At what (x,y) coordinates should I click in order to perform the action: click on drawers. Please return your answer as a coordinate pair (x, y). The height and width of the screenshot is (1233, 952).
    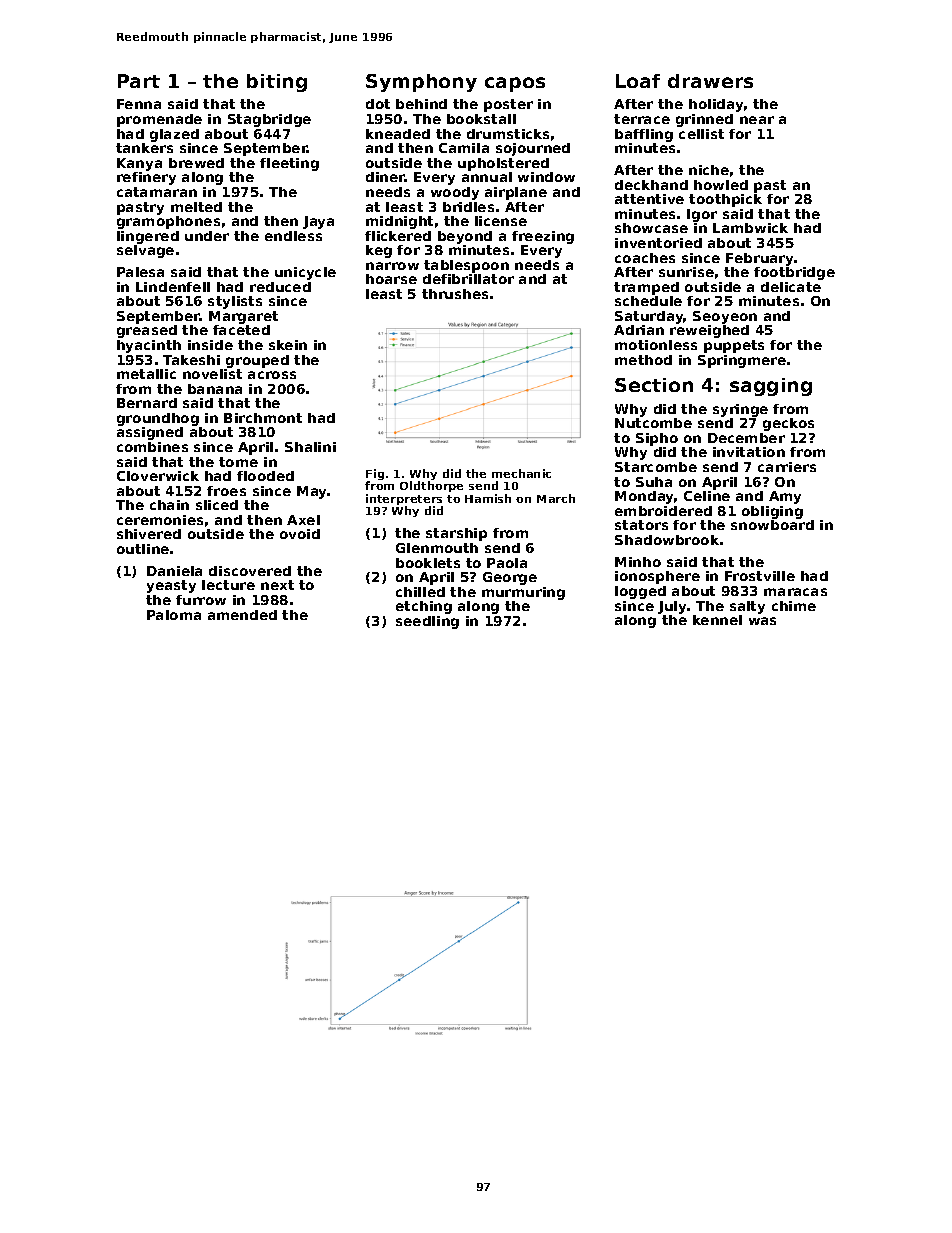
    Looking at the image, I should click on (710, 81).
